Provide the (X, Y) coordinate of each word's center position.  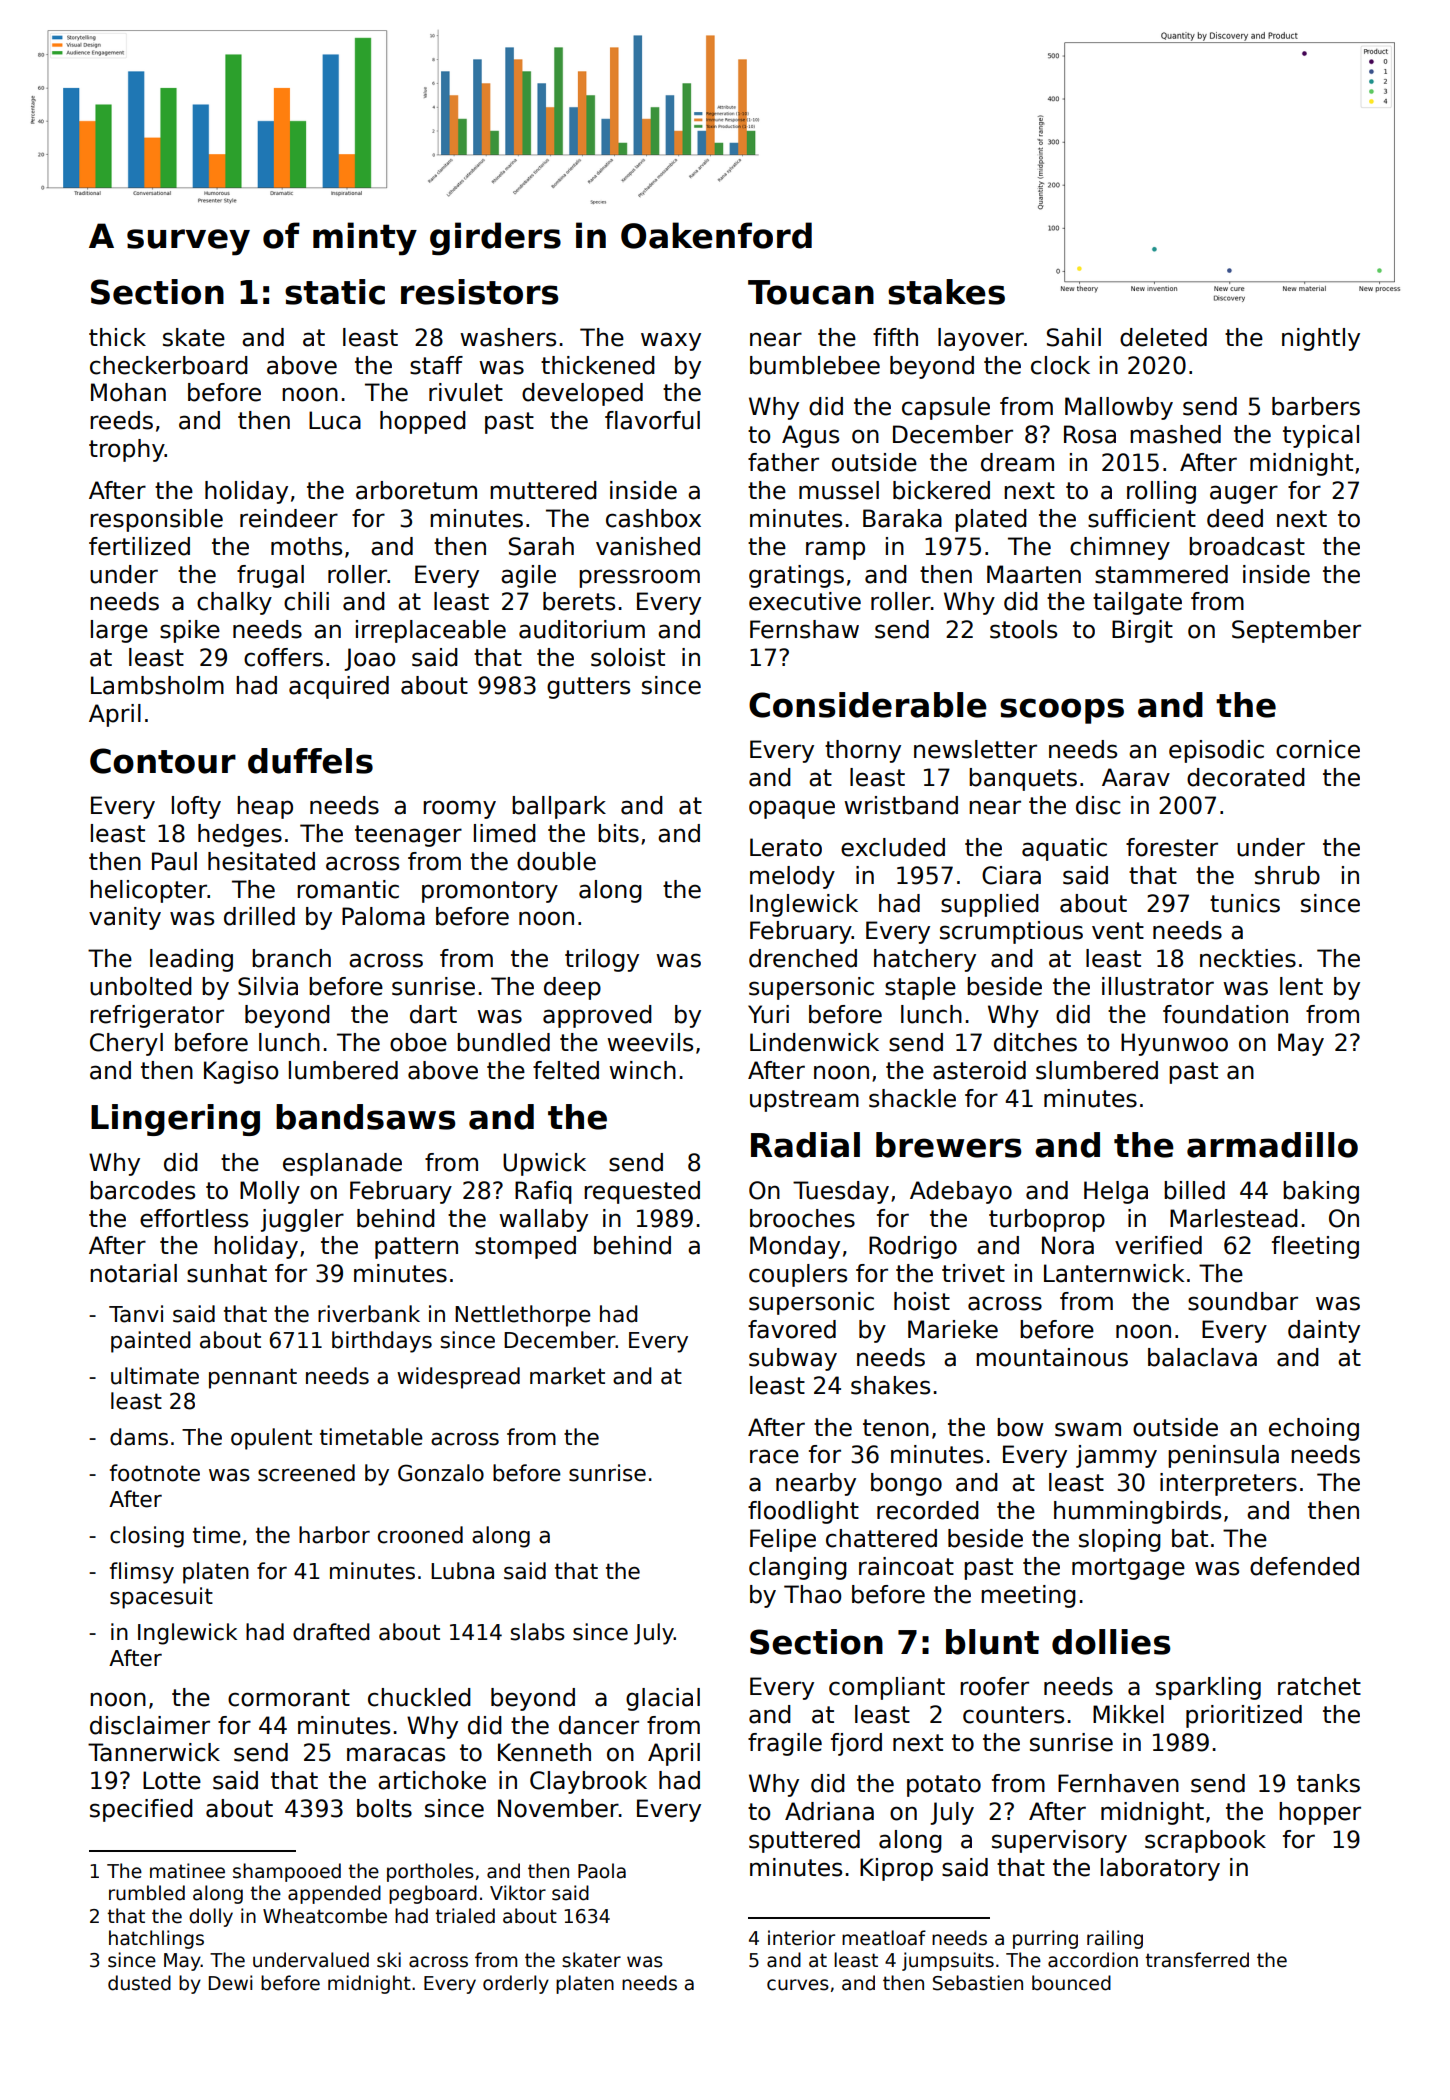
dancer (599, 1725)
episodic (1216, 751)
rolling (1161, 492)
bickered (941, 490)
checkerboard (169, 365)
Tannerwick (154, 1752)
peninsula (1223, 1456)
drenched (803, 958)
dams (139, 1437)
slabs (537, 1632)
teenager (408, 836)
